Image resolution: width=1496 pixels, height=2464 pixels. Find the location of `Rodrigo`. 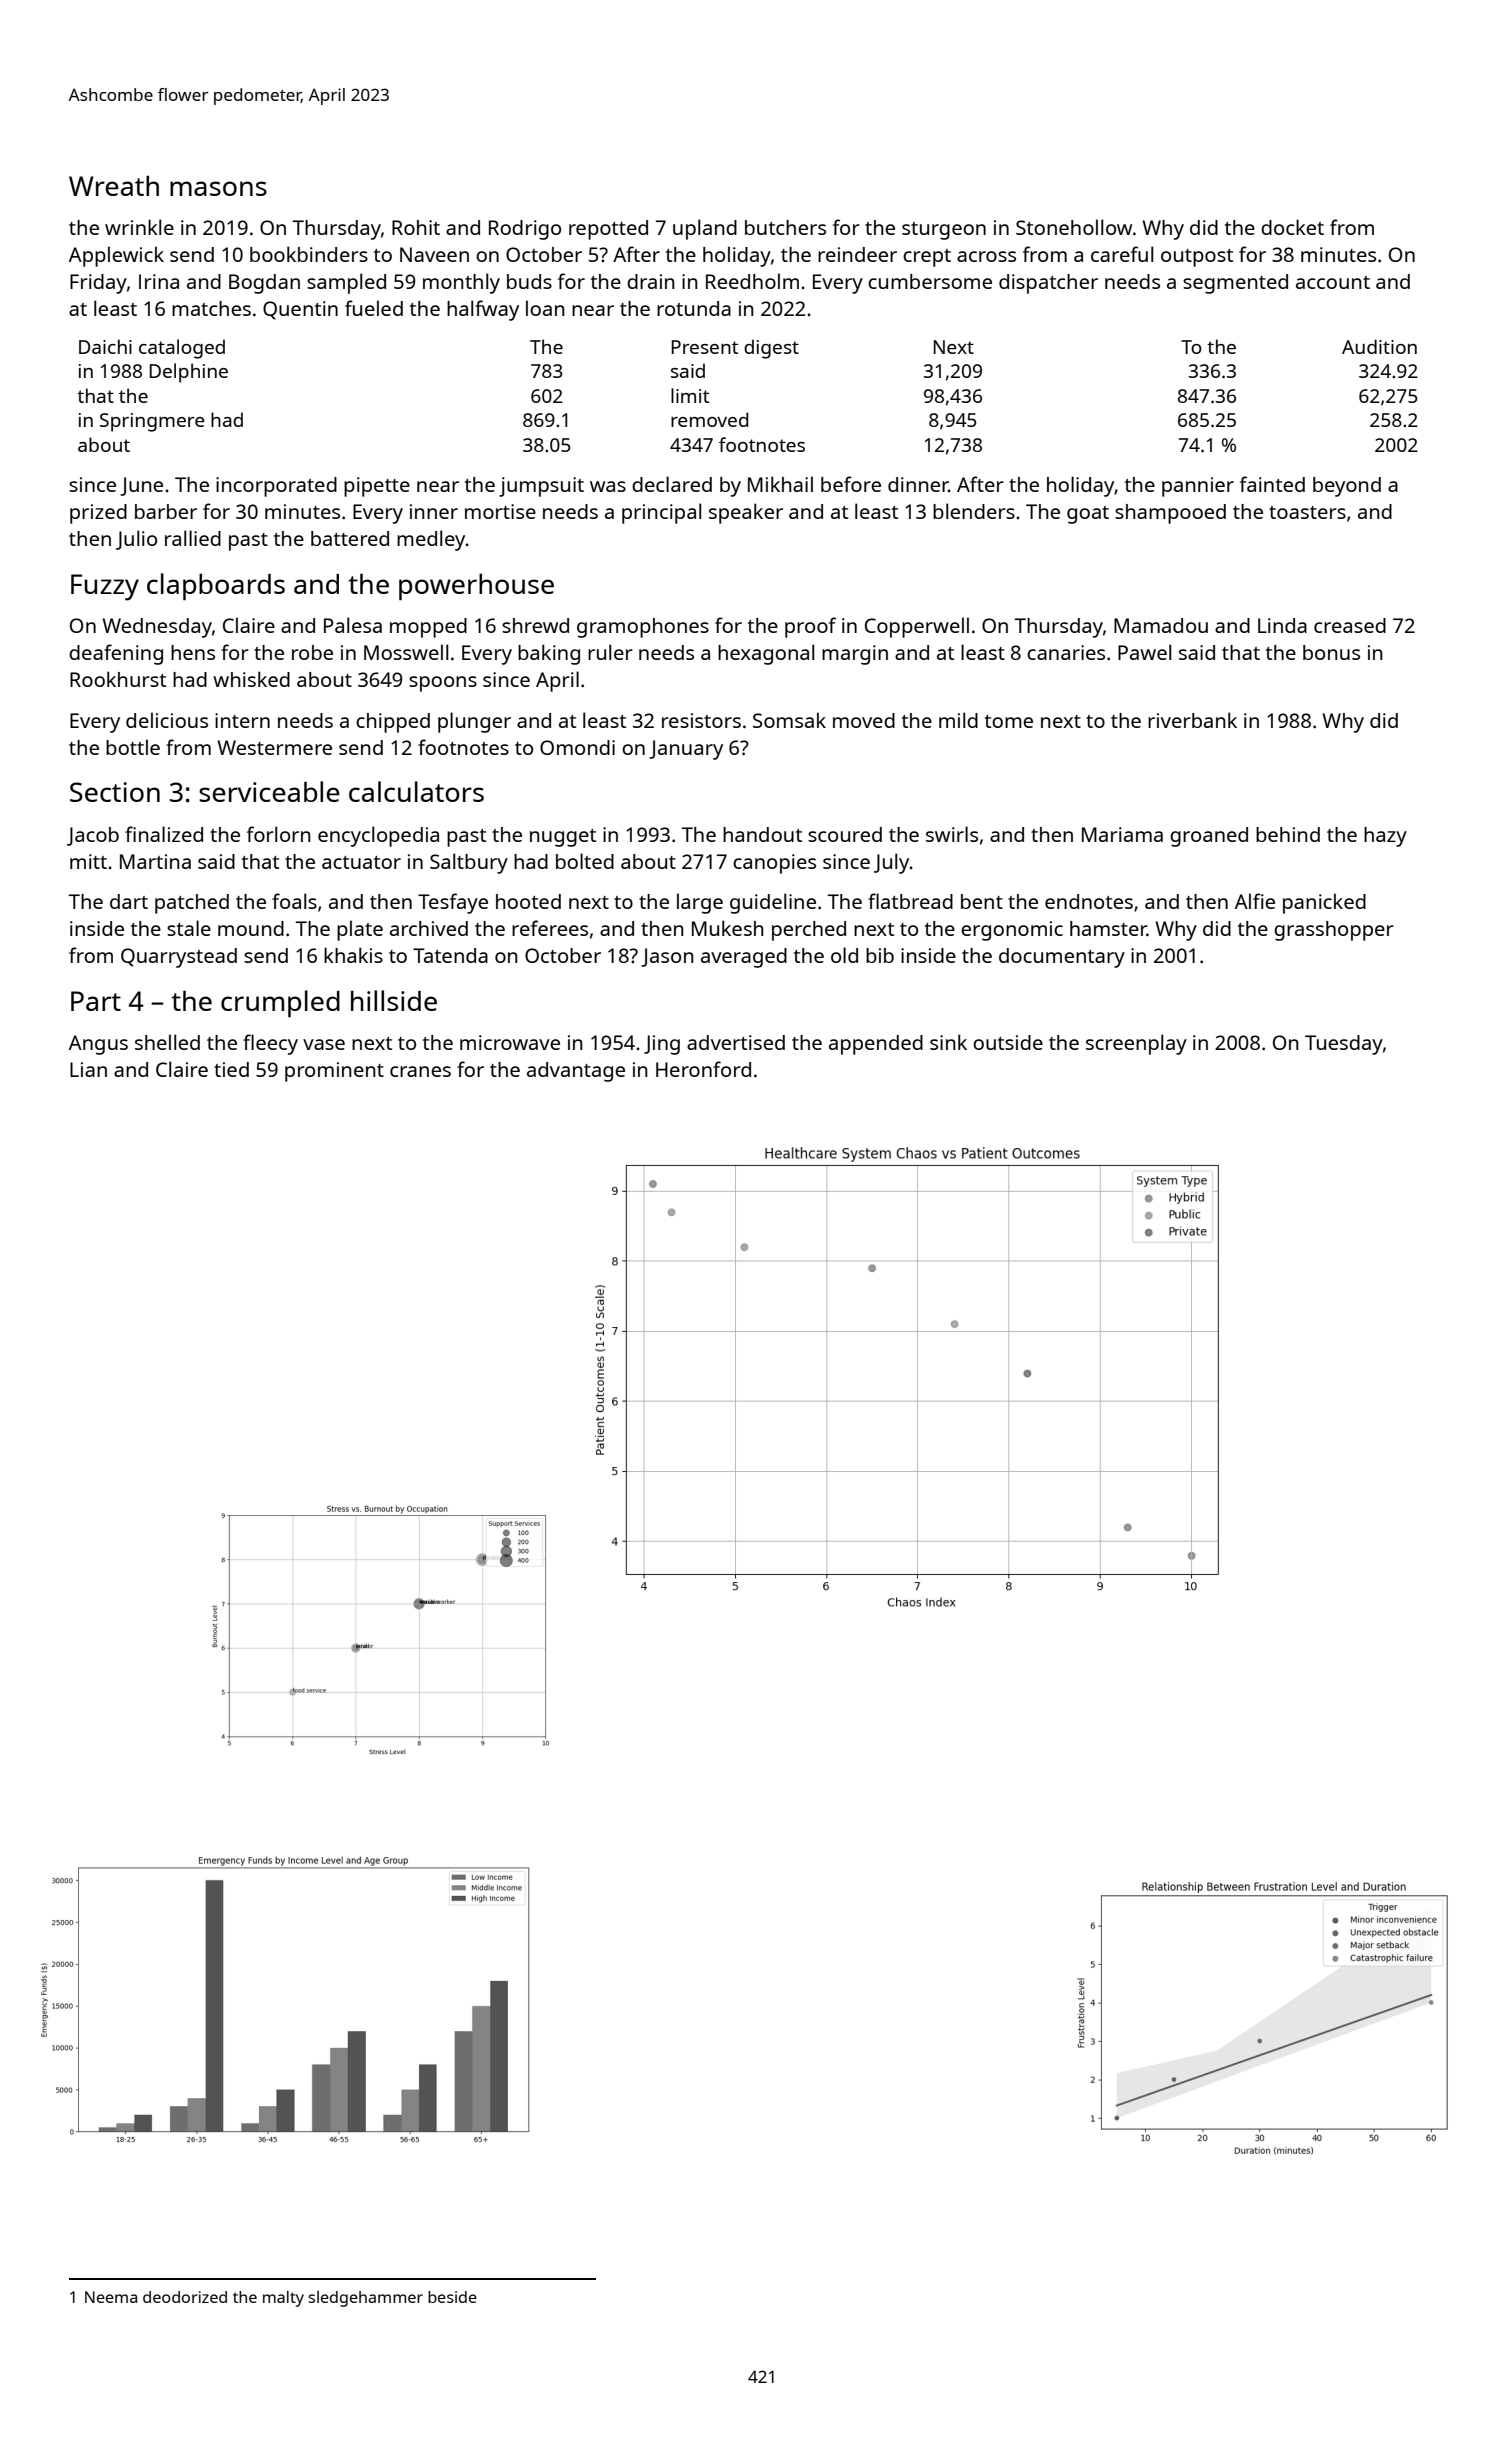

Rodrigo is located at coordinates (525, 230).
